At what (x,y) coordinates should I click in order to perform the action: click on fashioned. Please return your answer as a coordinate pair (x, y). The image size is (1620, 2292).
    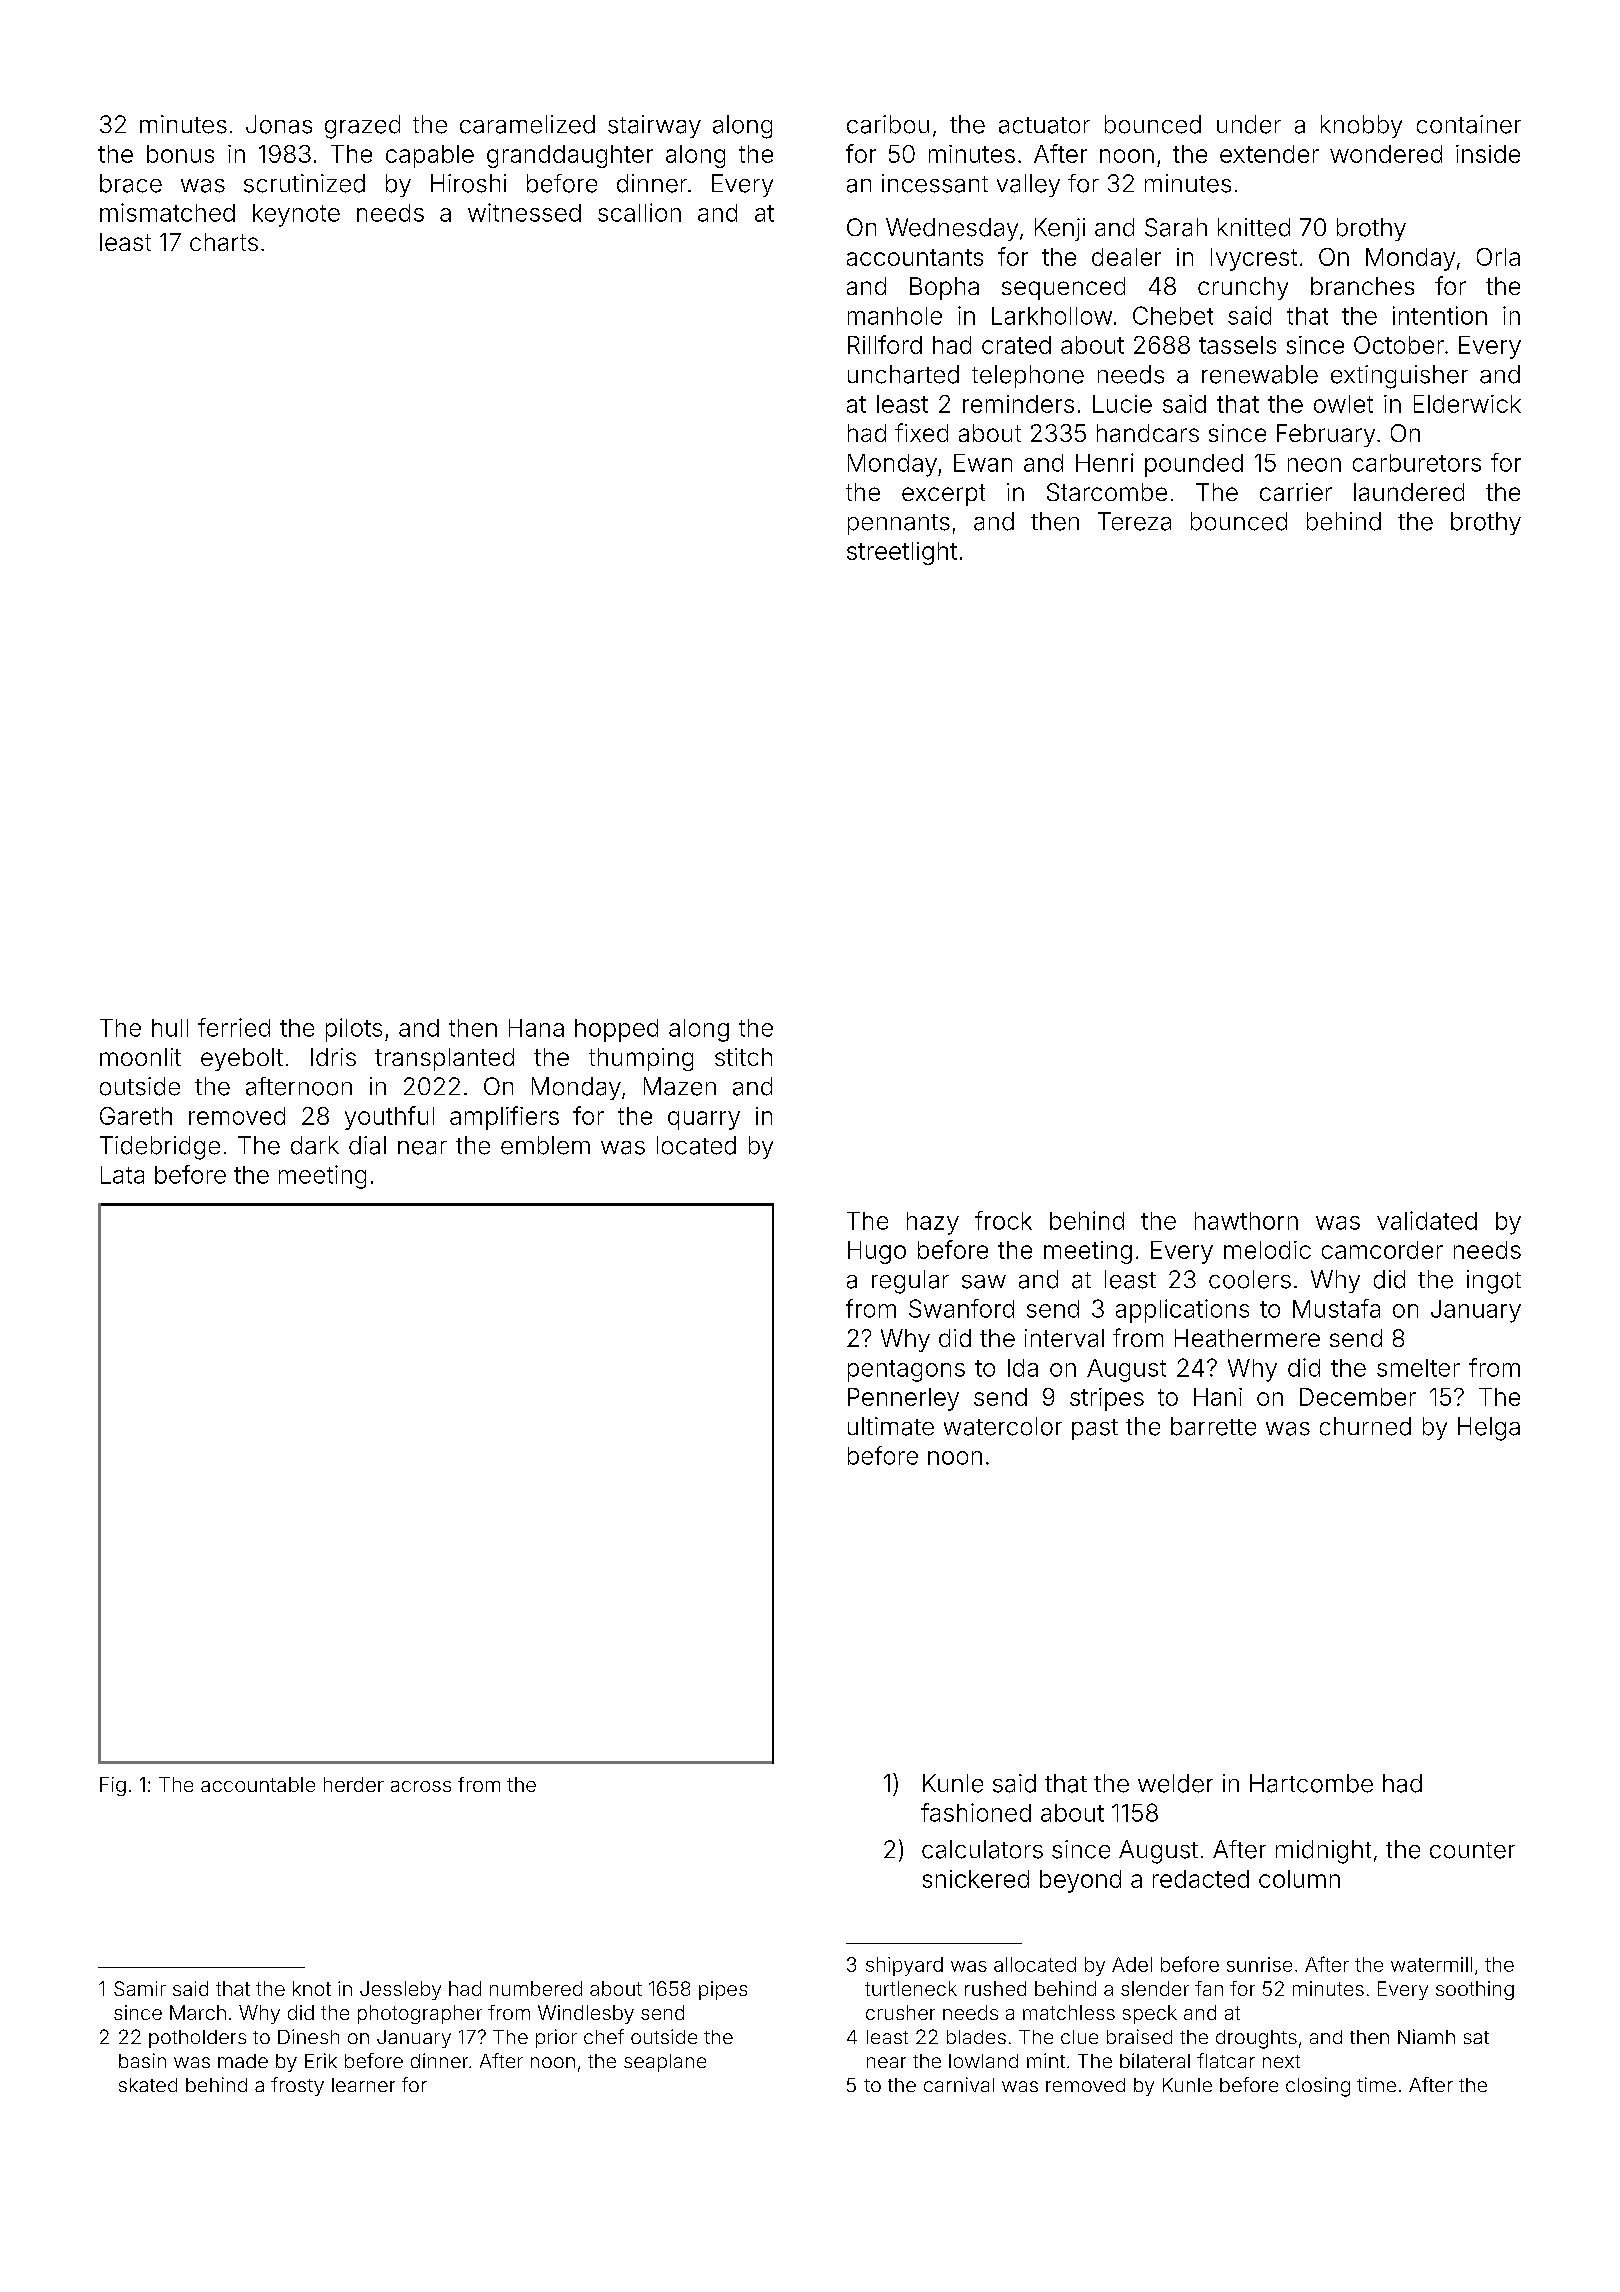
    Looking at the image, I should click on (976, 1812).
